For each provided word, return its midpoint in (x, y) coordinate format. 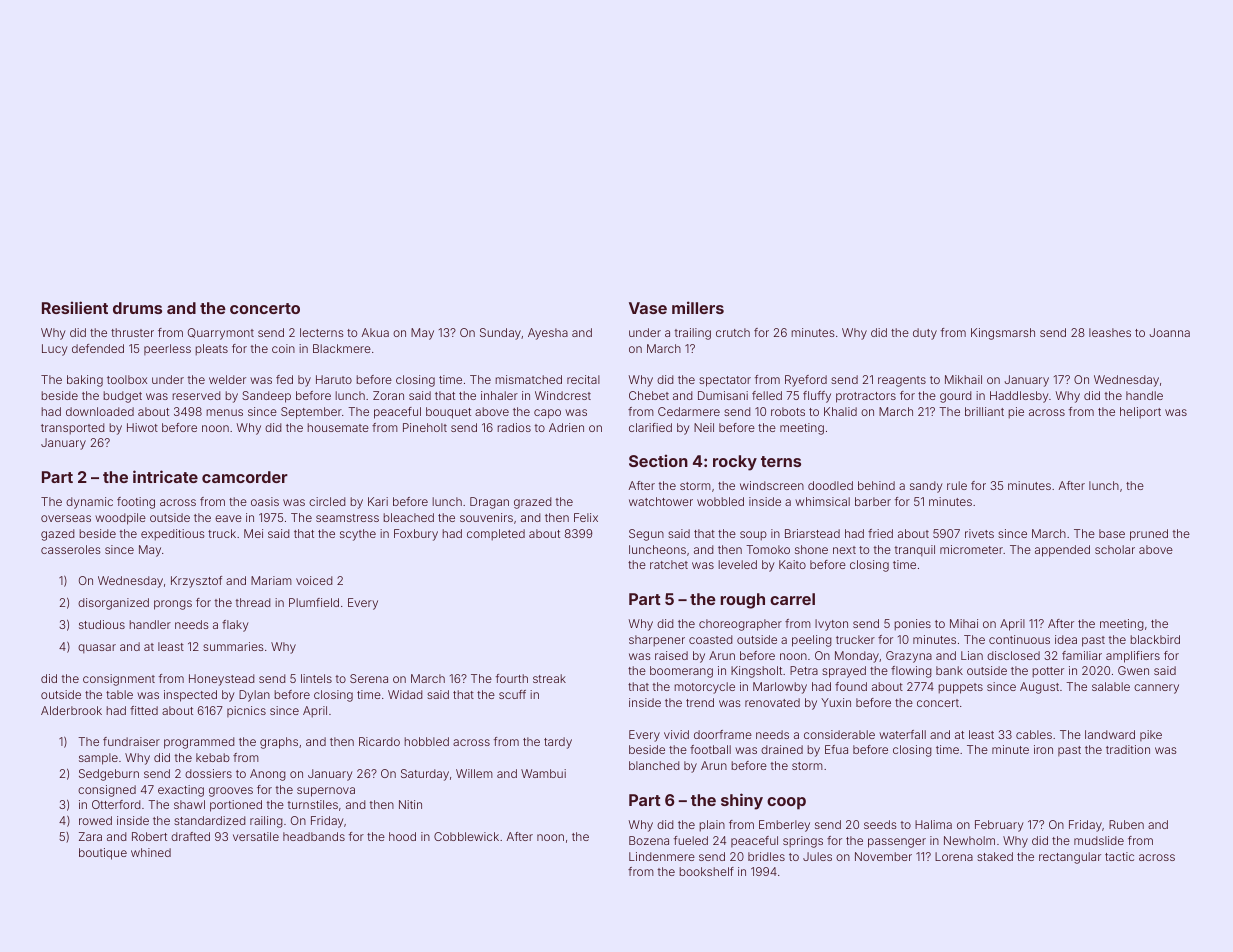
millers (698, 307)
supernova (326, 792)
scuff (512, 694)
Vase (648, 308)
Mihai (964, 623)
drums (137, 308)
